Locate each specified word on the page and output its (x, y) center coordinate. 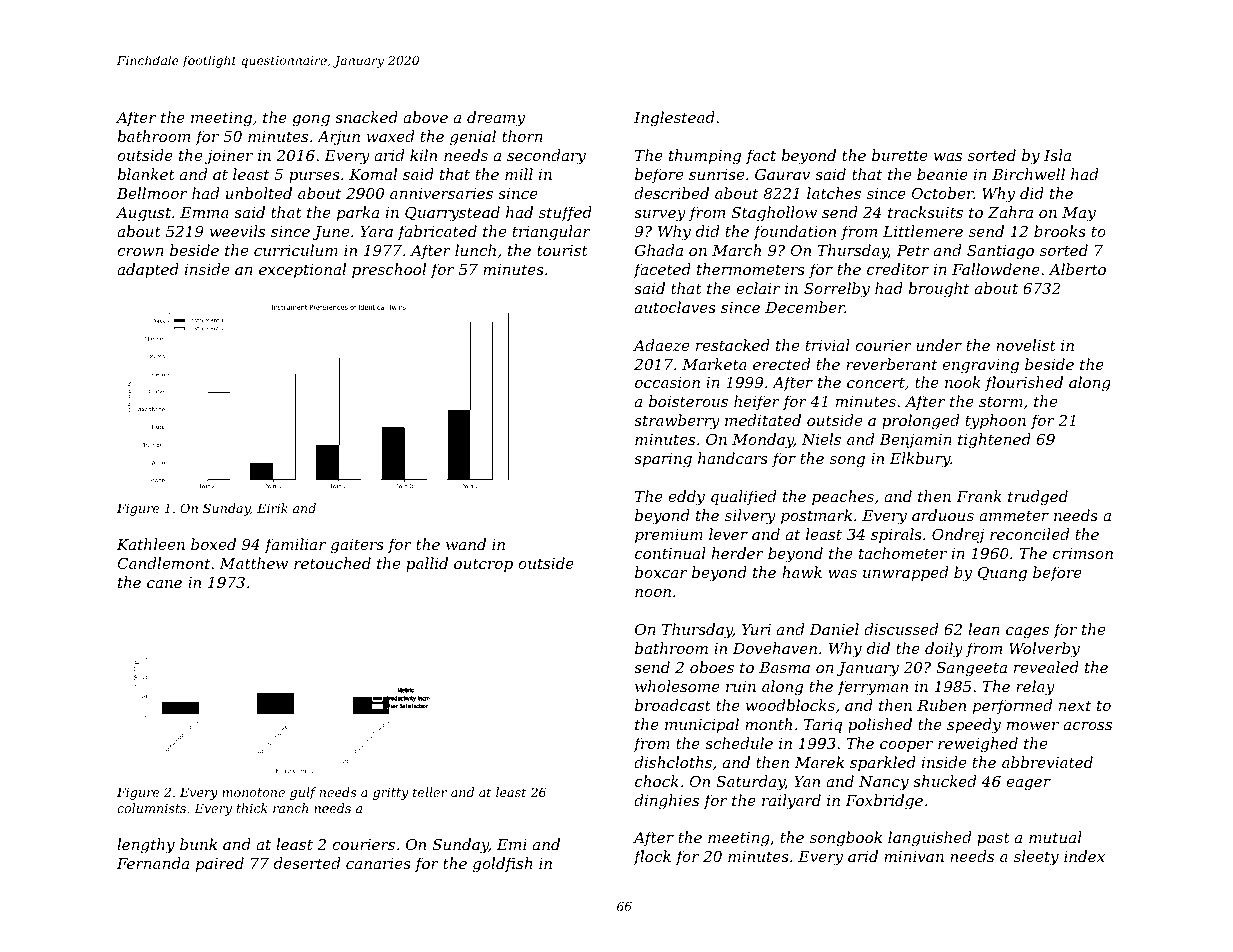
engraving (980, 366)
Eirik (272, 508)
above (425, 117)
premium (669, 536)
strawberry (677, 422)
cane (164, 584)
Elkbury (920, 460)
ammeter (1014, 516)
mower (1033, 726)
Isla (1057, 155)
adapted (148, 270)
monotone (253, 792)
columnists (151, 808)
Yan (807, 781)
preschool (389, 270)
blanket (146, 174)
